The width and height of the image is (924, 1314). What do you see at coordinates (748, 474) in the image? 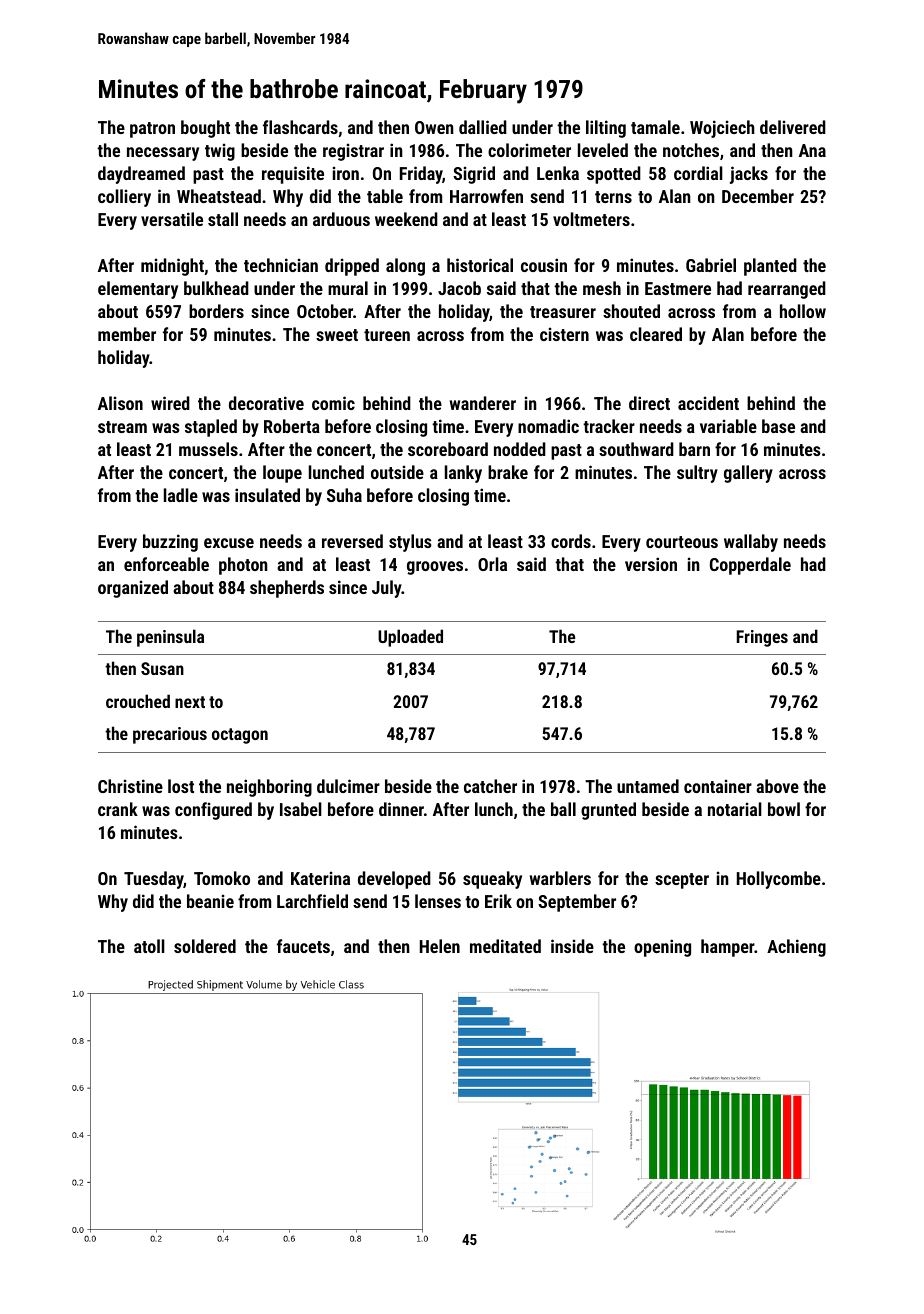
I see `gallery` at bounding box center [748, 474].
